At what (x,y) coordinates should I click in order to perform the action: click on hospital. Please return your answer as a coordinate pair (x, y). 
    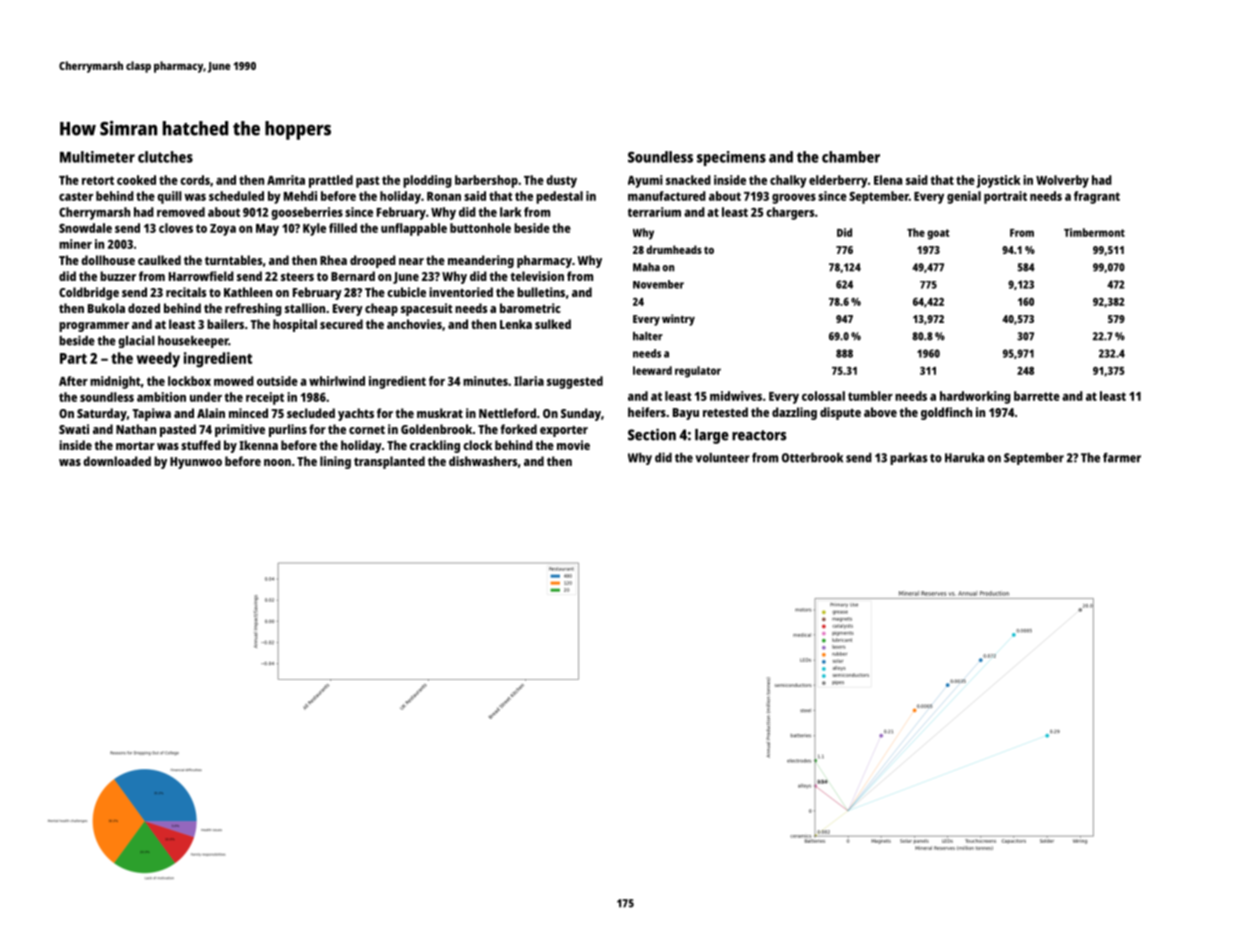
    Looking at the image, I should click on (295, 325).
